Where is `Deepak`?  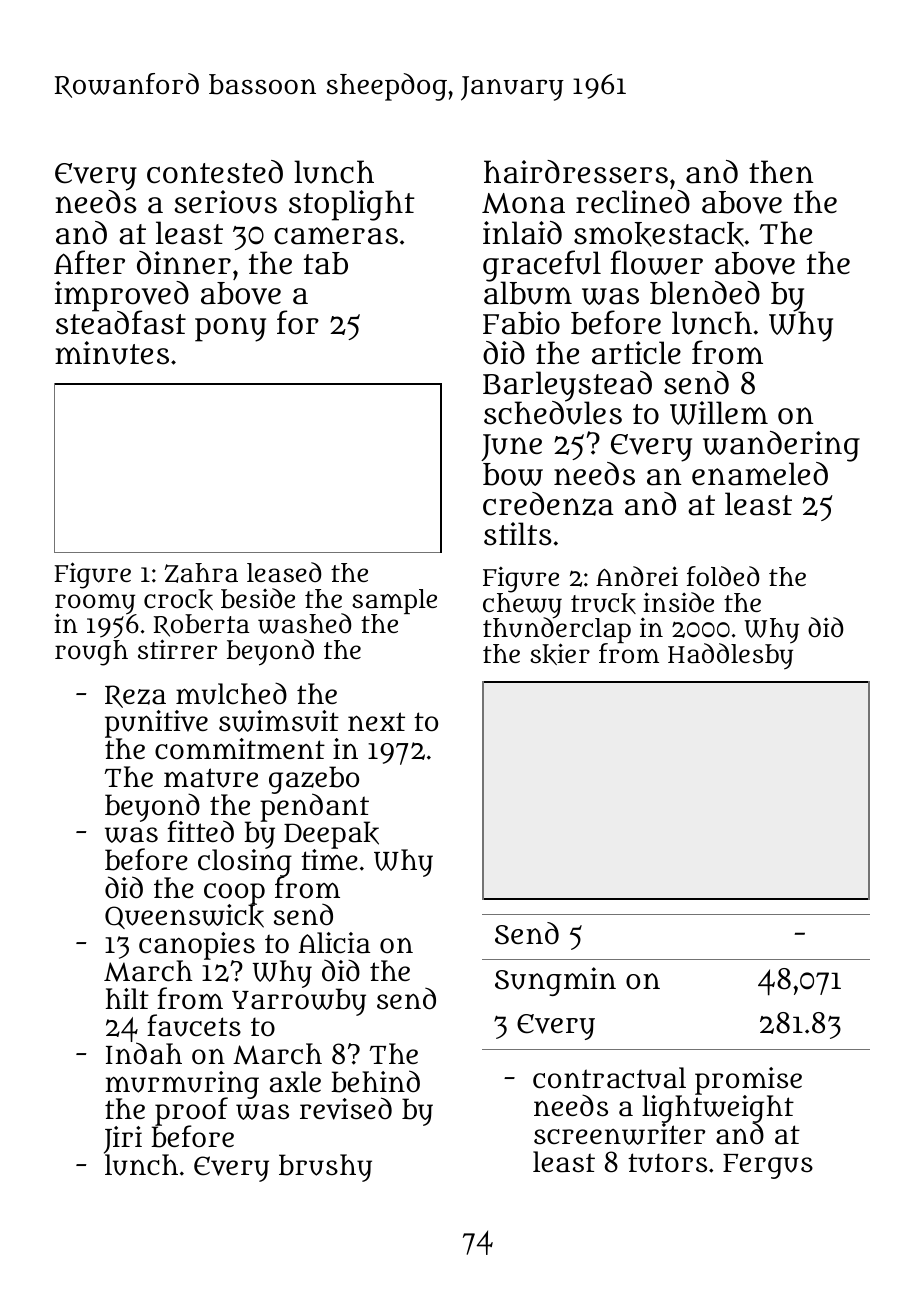
Deepak is located at coordinates (331, 835).
